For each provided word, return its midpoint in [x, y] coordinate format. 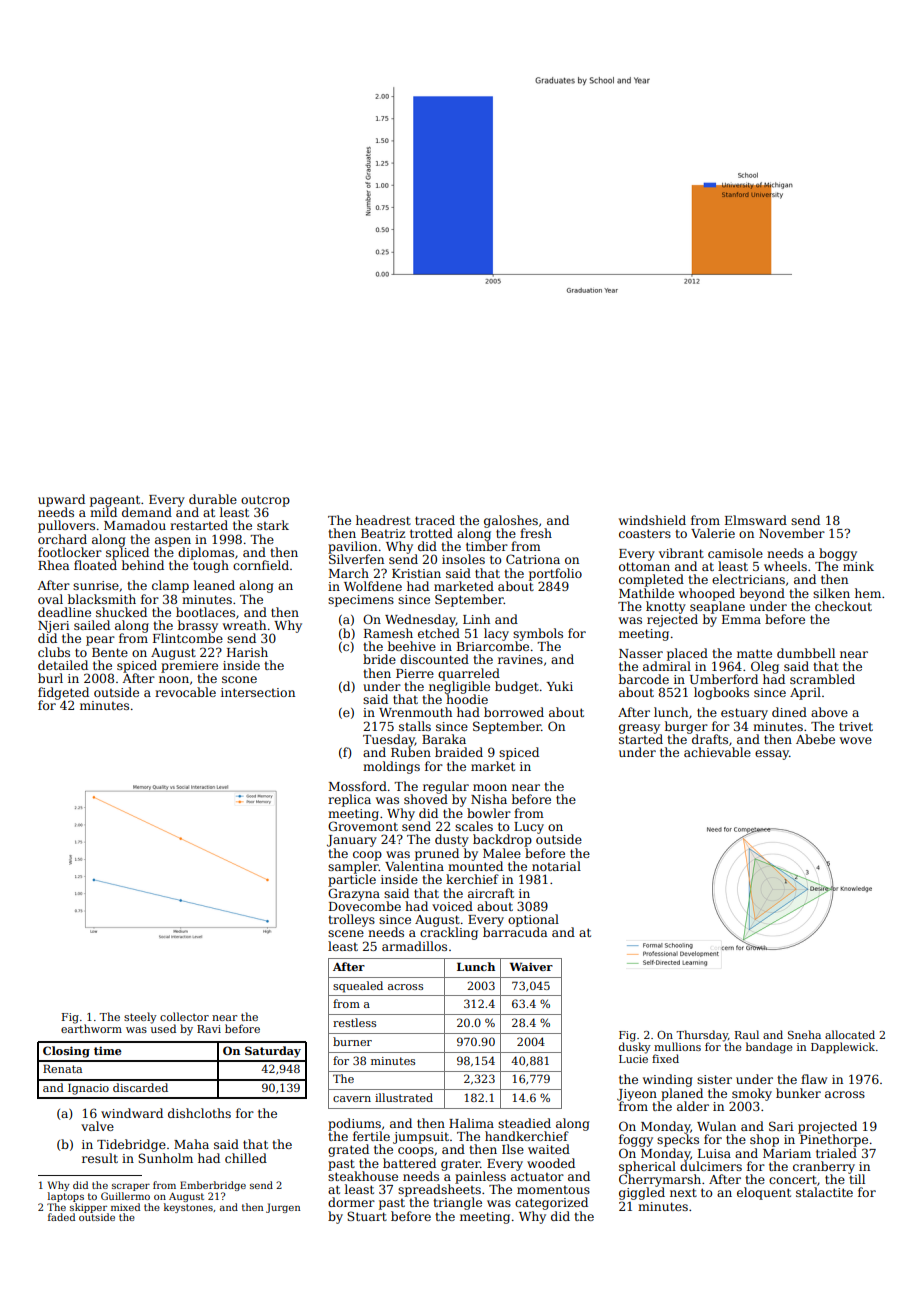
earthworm [91, 1028]
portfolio [555, 574]
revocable [185, 692]
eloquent [764, 1193]
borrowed [514, 712]
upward [61, 500]
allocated [850, 1034]
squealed [358, 987]
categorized [551, 1203]
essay [772, 755]
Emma [741, 619]
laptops [66, 1197]
